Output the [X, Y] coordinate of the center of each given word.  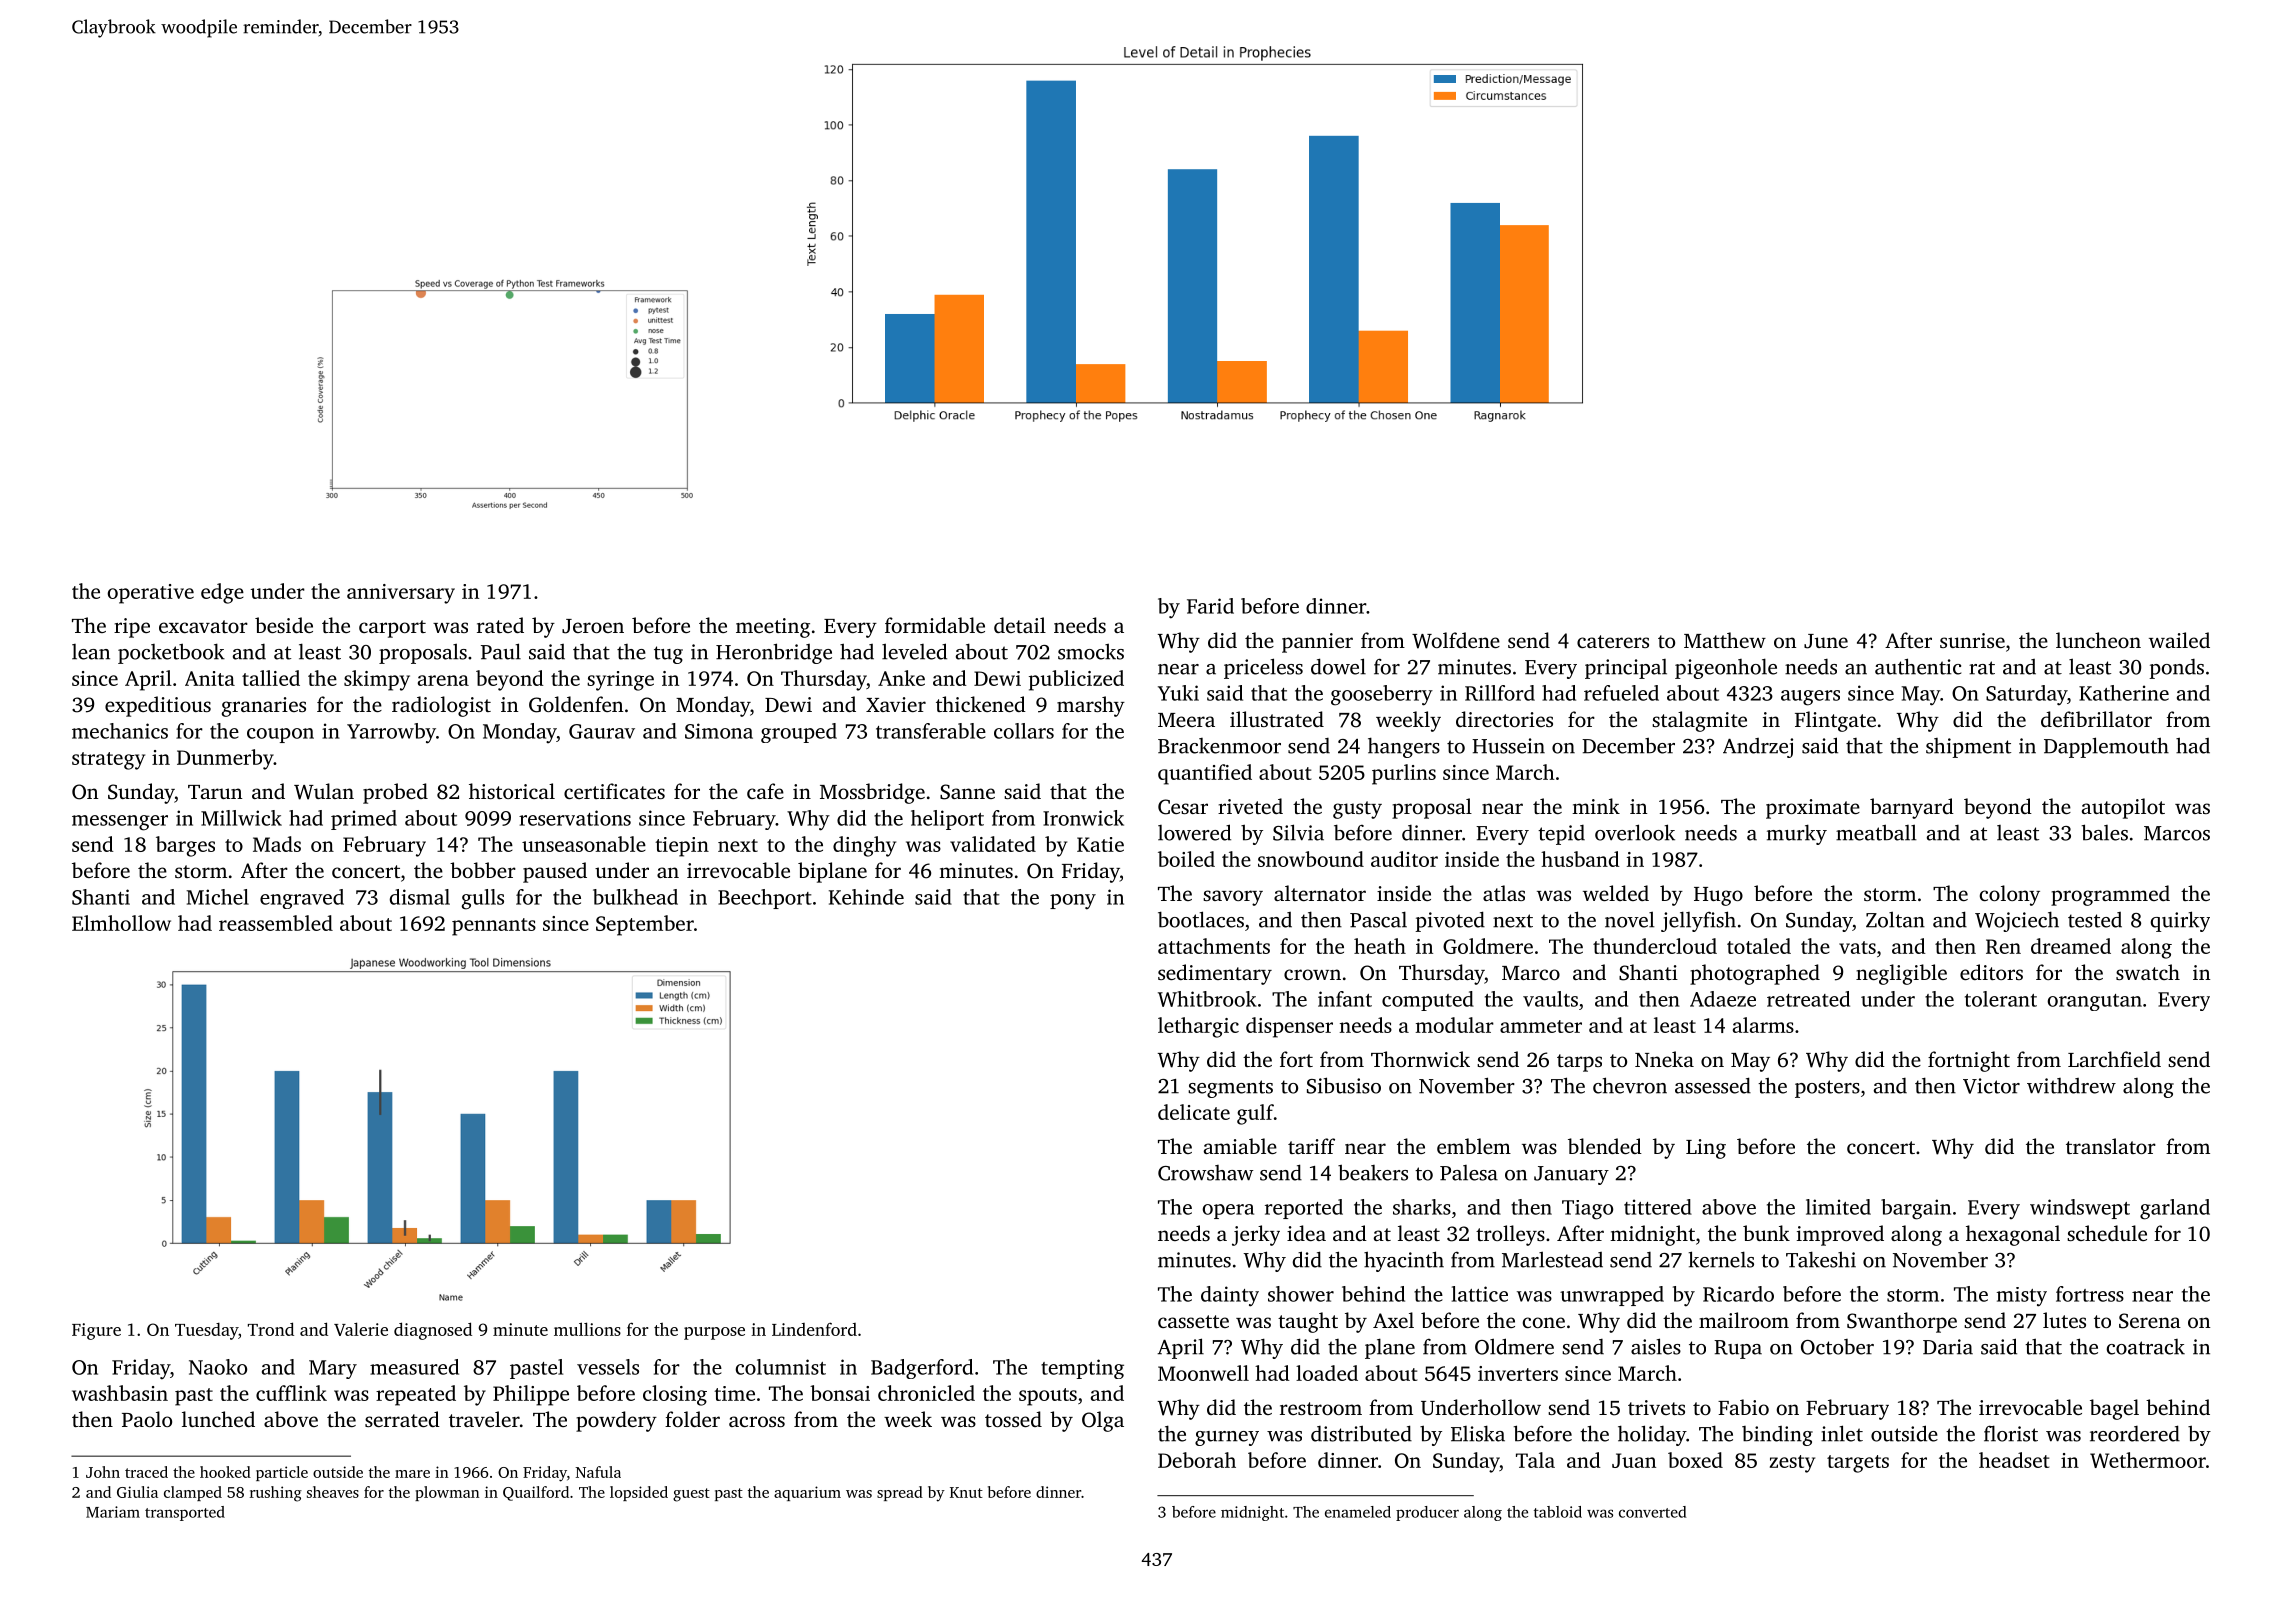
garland [2175, 1209]
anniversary [401, 594]
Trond [271, 1329]
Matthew [1725, 640]
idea [1306, 1233]
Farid [1210, 606]
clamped [193, 1493]
